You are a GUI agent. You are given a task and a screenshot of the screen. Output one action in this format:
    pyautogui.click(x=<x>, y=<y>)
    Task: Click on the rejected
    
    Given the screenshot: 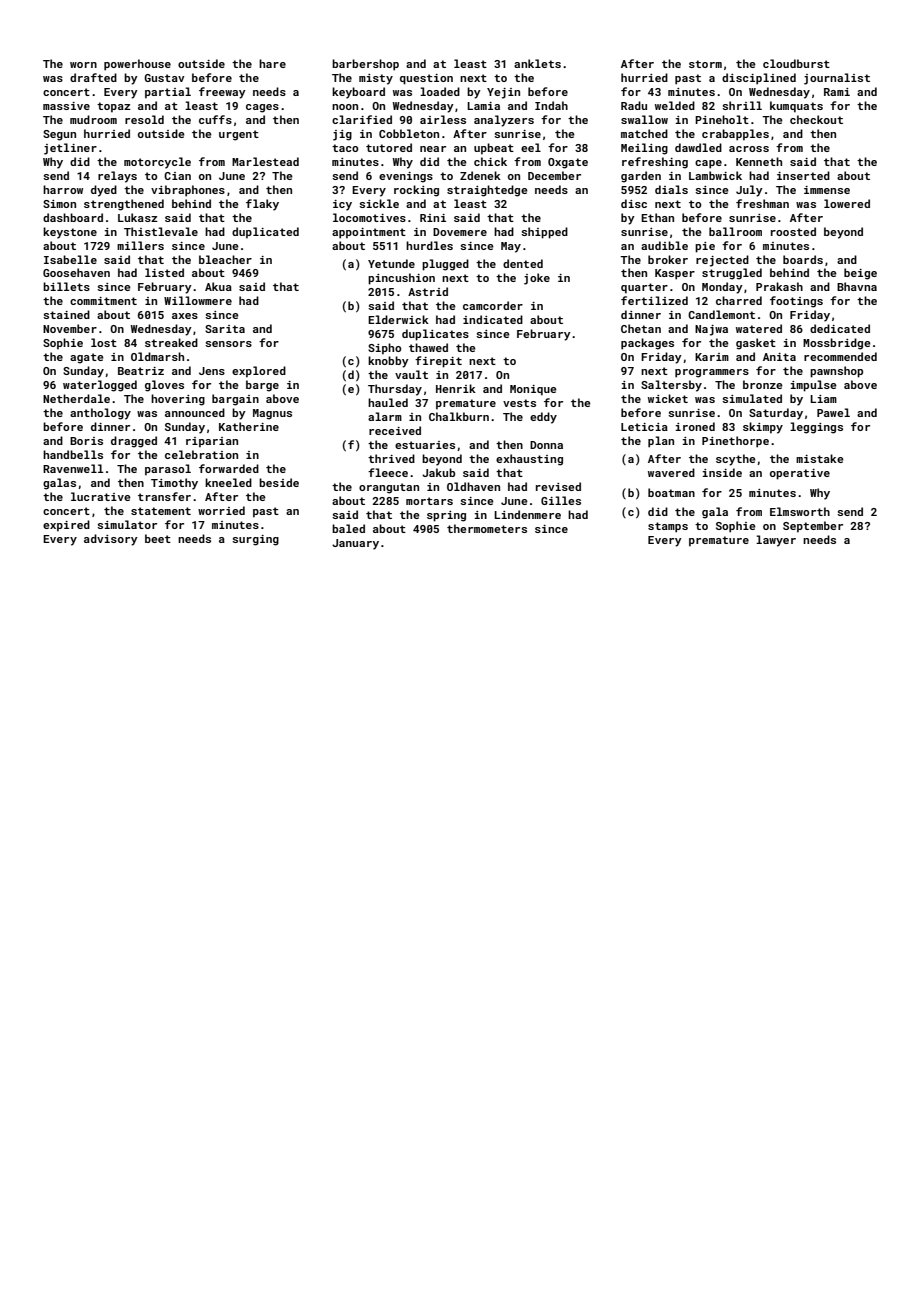 What is the action you would take?
    pyautogui.click(x=722, y=261)
